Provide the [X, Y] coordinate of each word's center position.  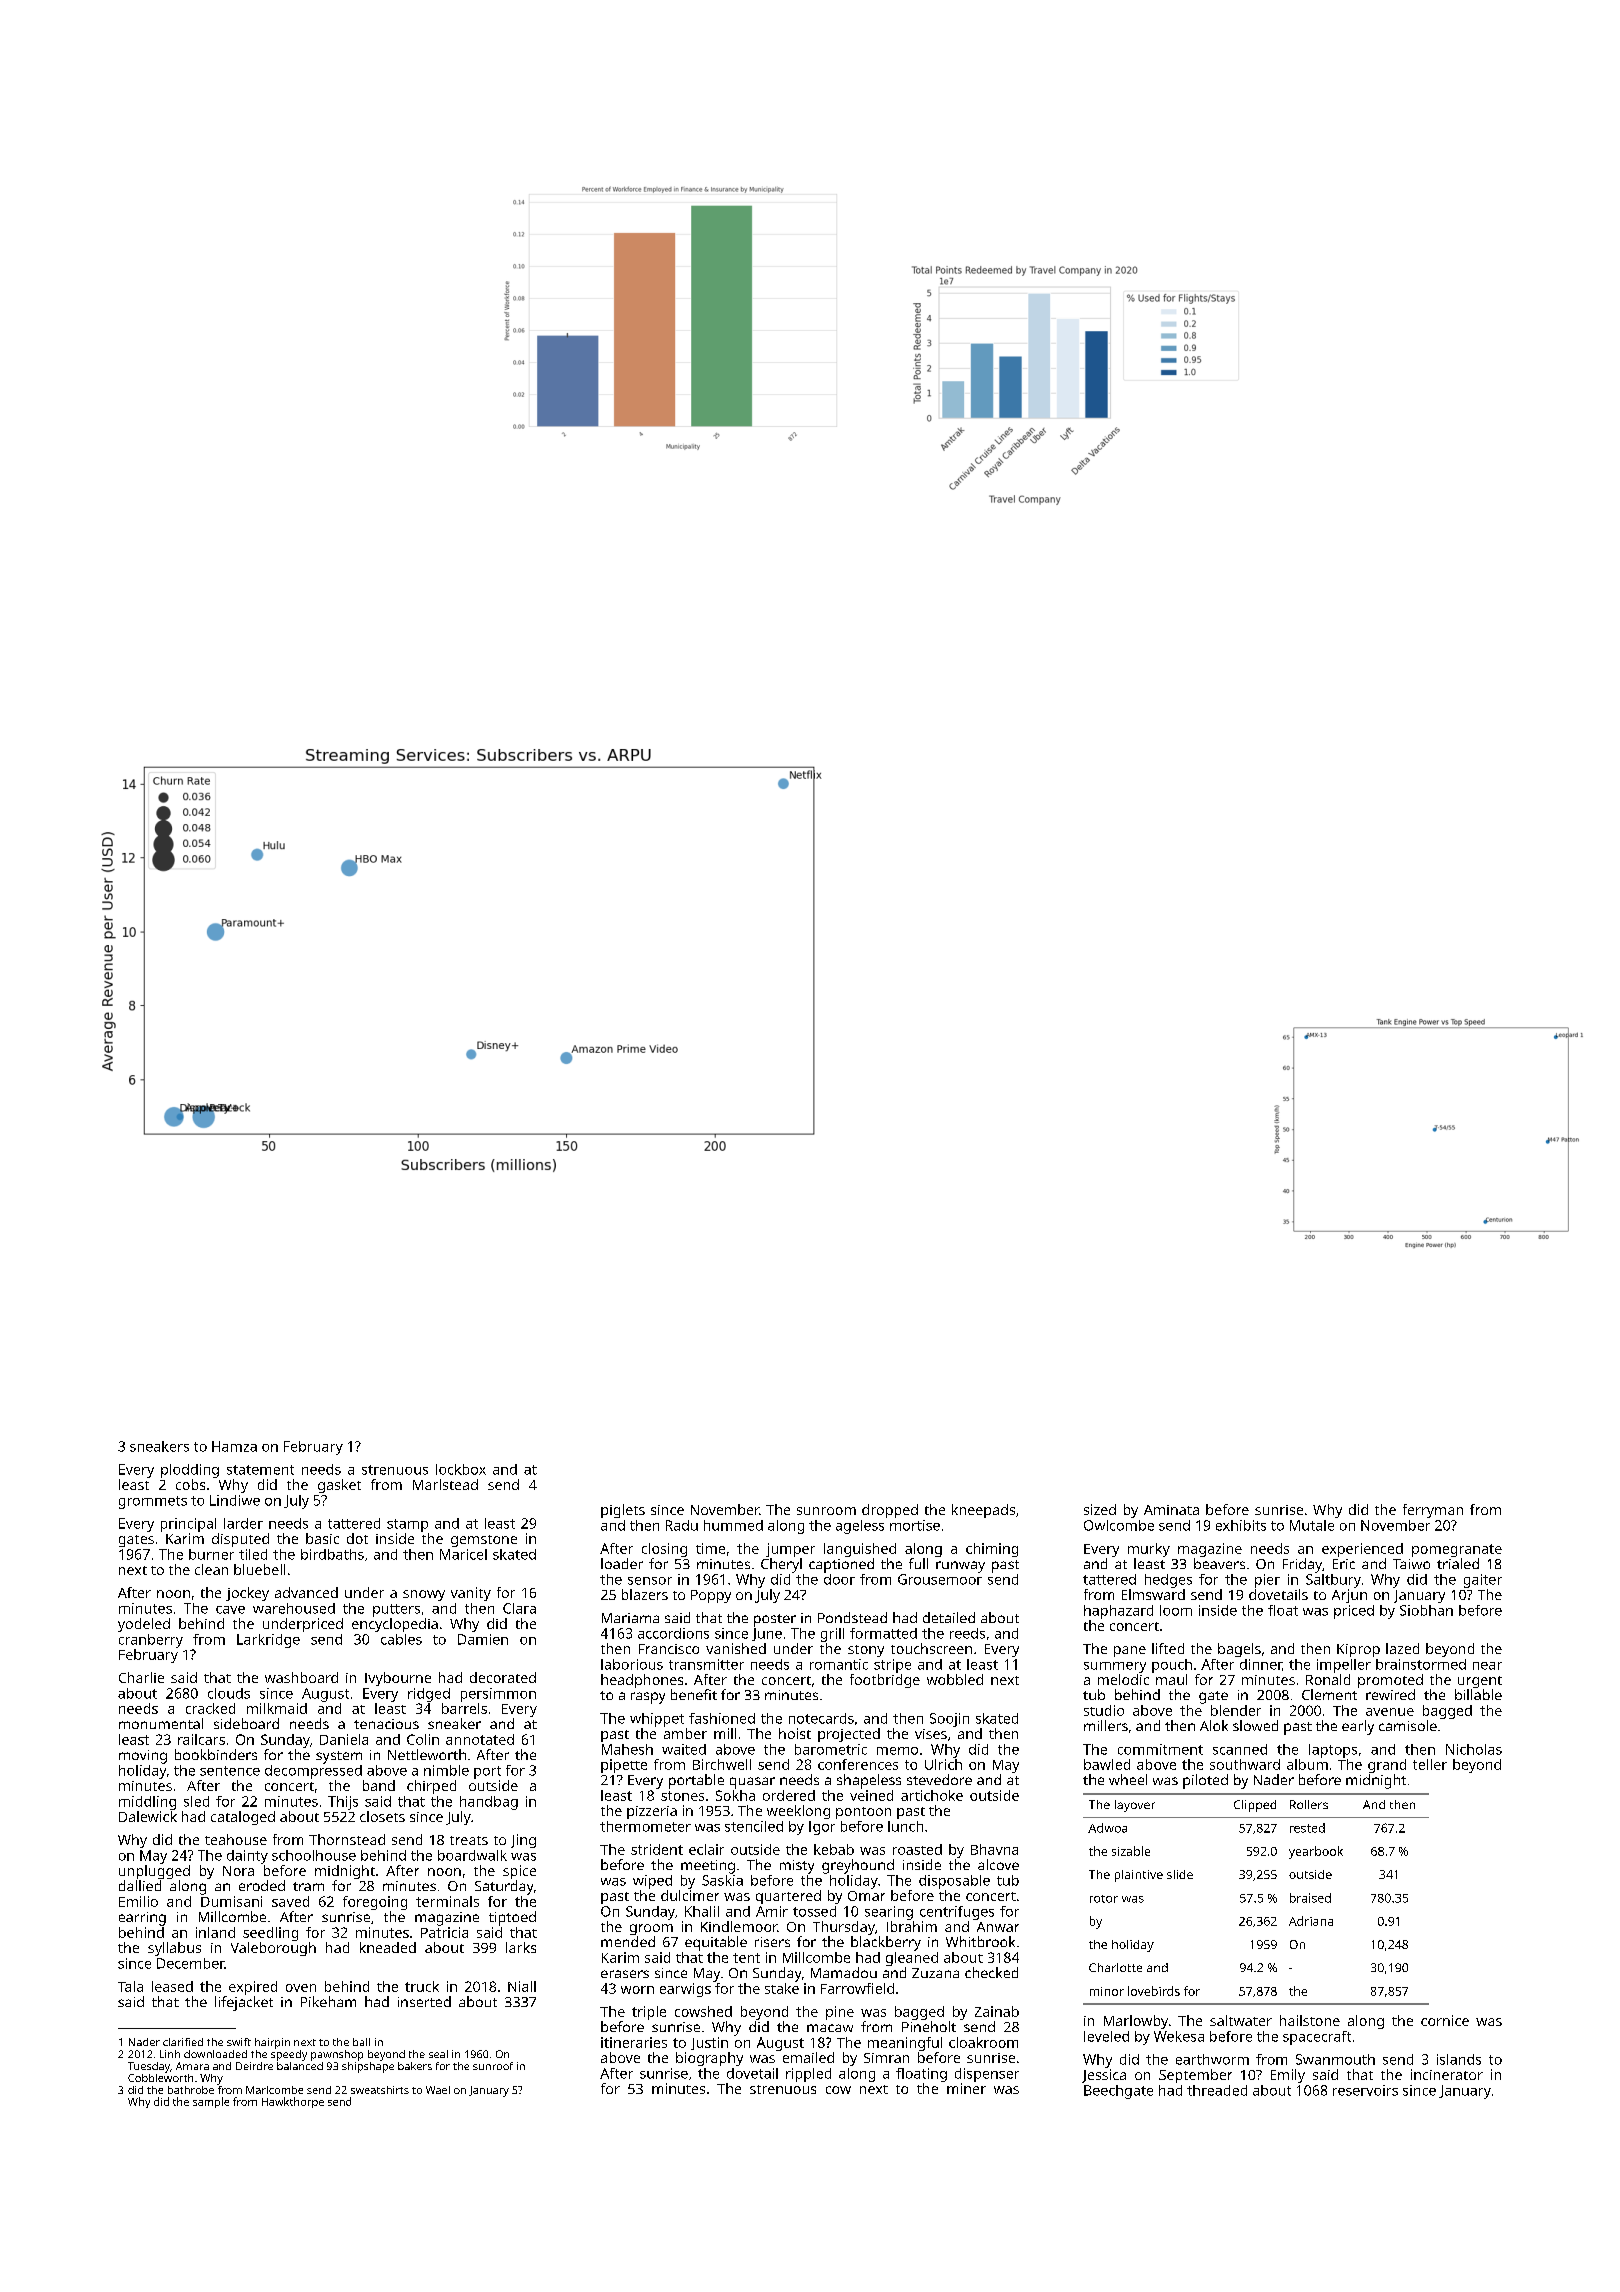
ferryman [1433, 1511]
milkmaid [277, 1708]
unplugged [154, 1872]
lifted [1168, 1648]
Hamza [234, 1446]
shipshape [368, 2067]
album [1307, 1764]
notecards [821, 1718]
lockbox [461, 1469]
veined [871, 1795]
